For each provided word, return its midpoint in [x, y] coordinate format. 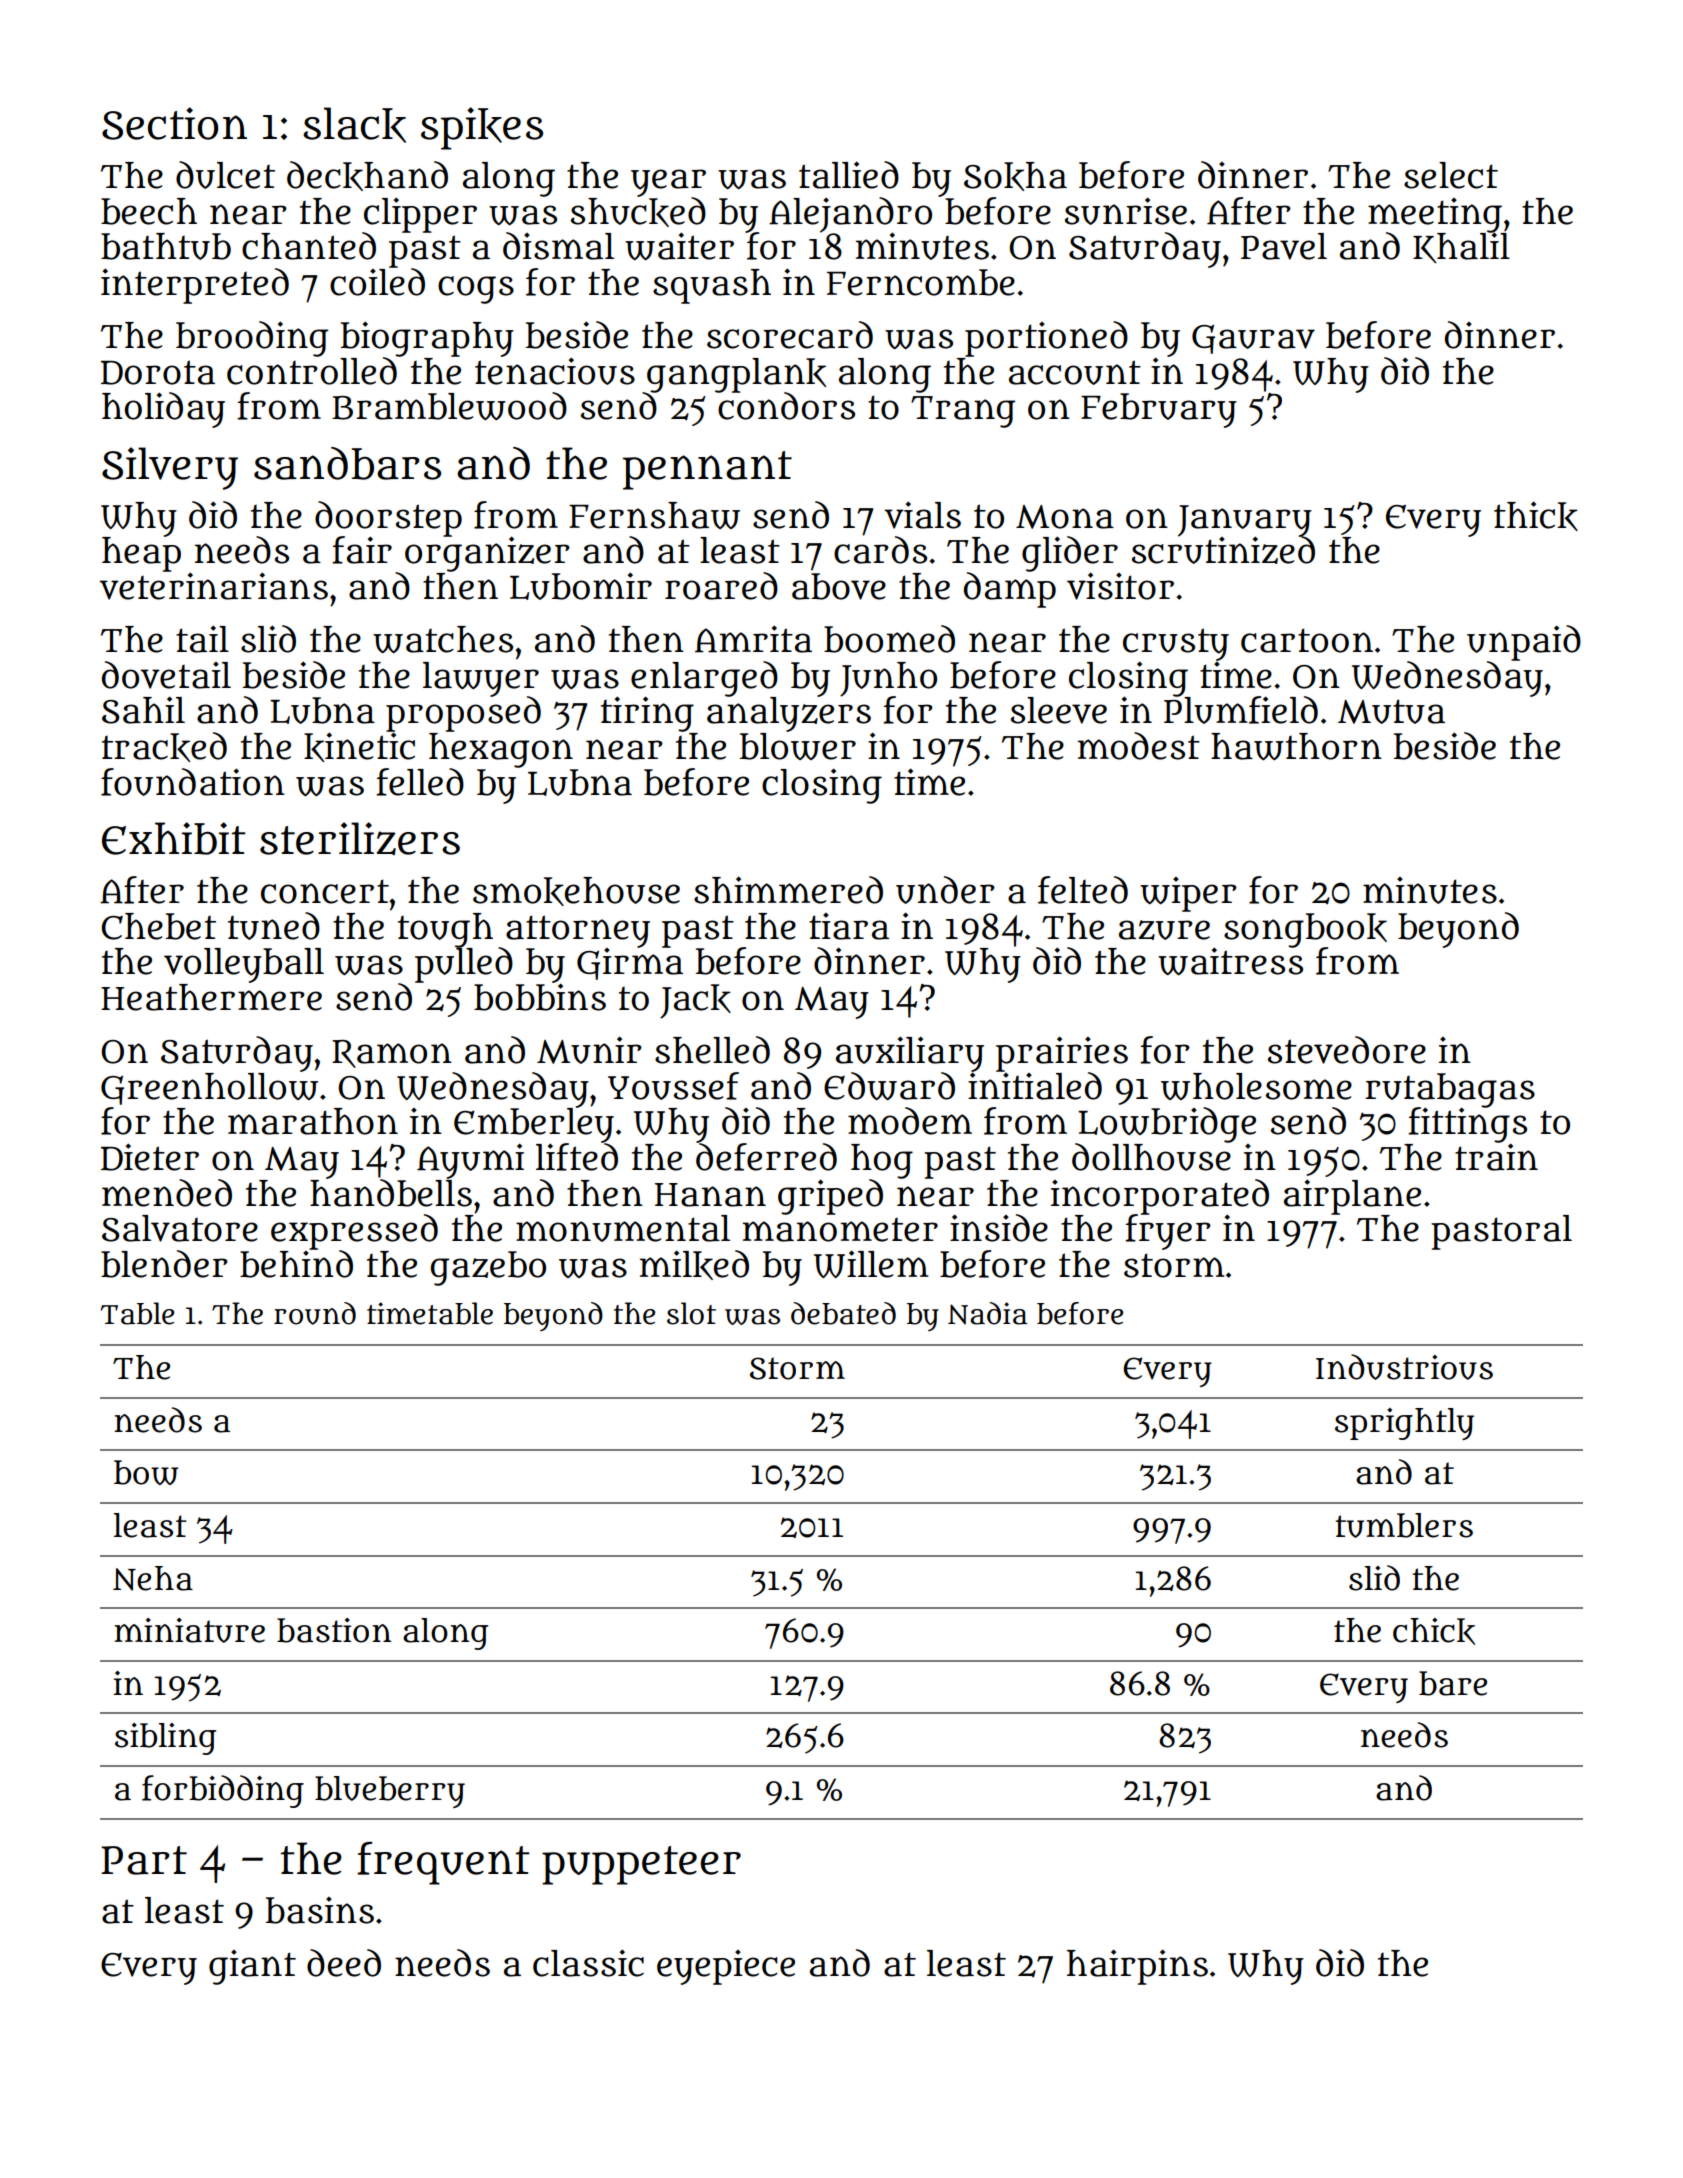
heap [141, 554]
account [1075, 372]
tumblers [1404, 1525]
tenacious [555, 371]
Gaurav [1253, 339]
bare [1453, 1683]
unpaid [1524, 643]
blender [164, 1264]
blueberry [390, 1792]
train [1496, 1157]
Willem [871, 1264]
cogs [476, 290]
